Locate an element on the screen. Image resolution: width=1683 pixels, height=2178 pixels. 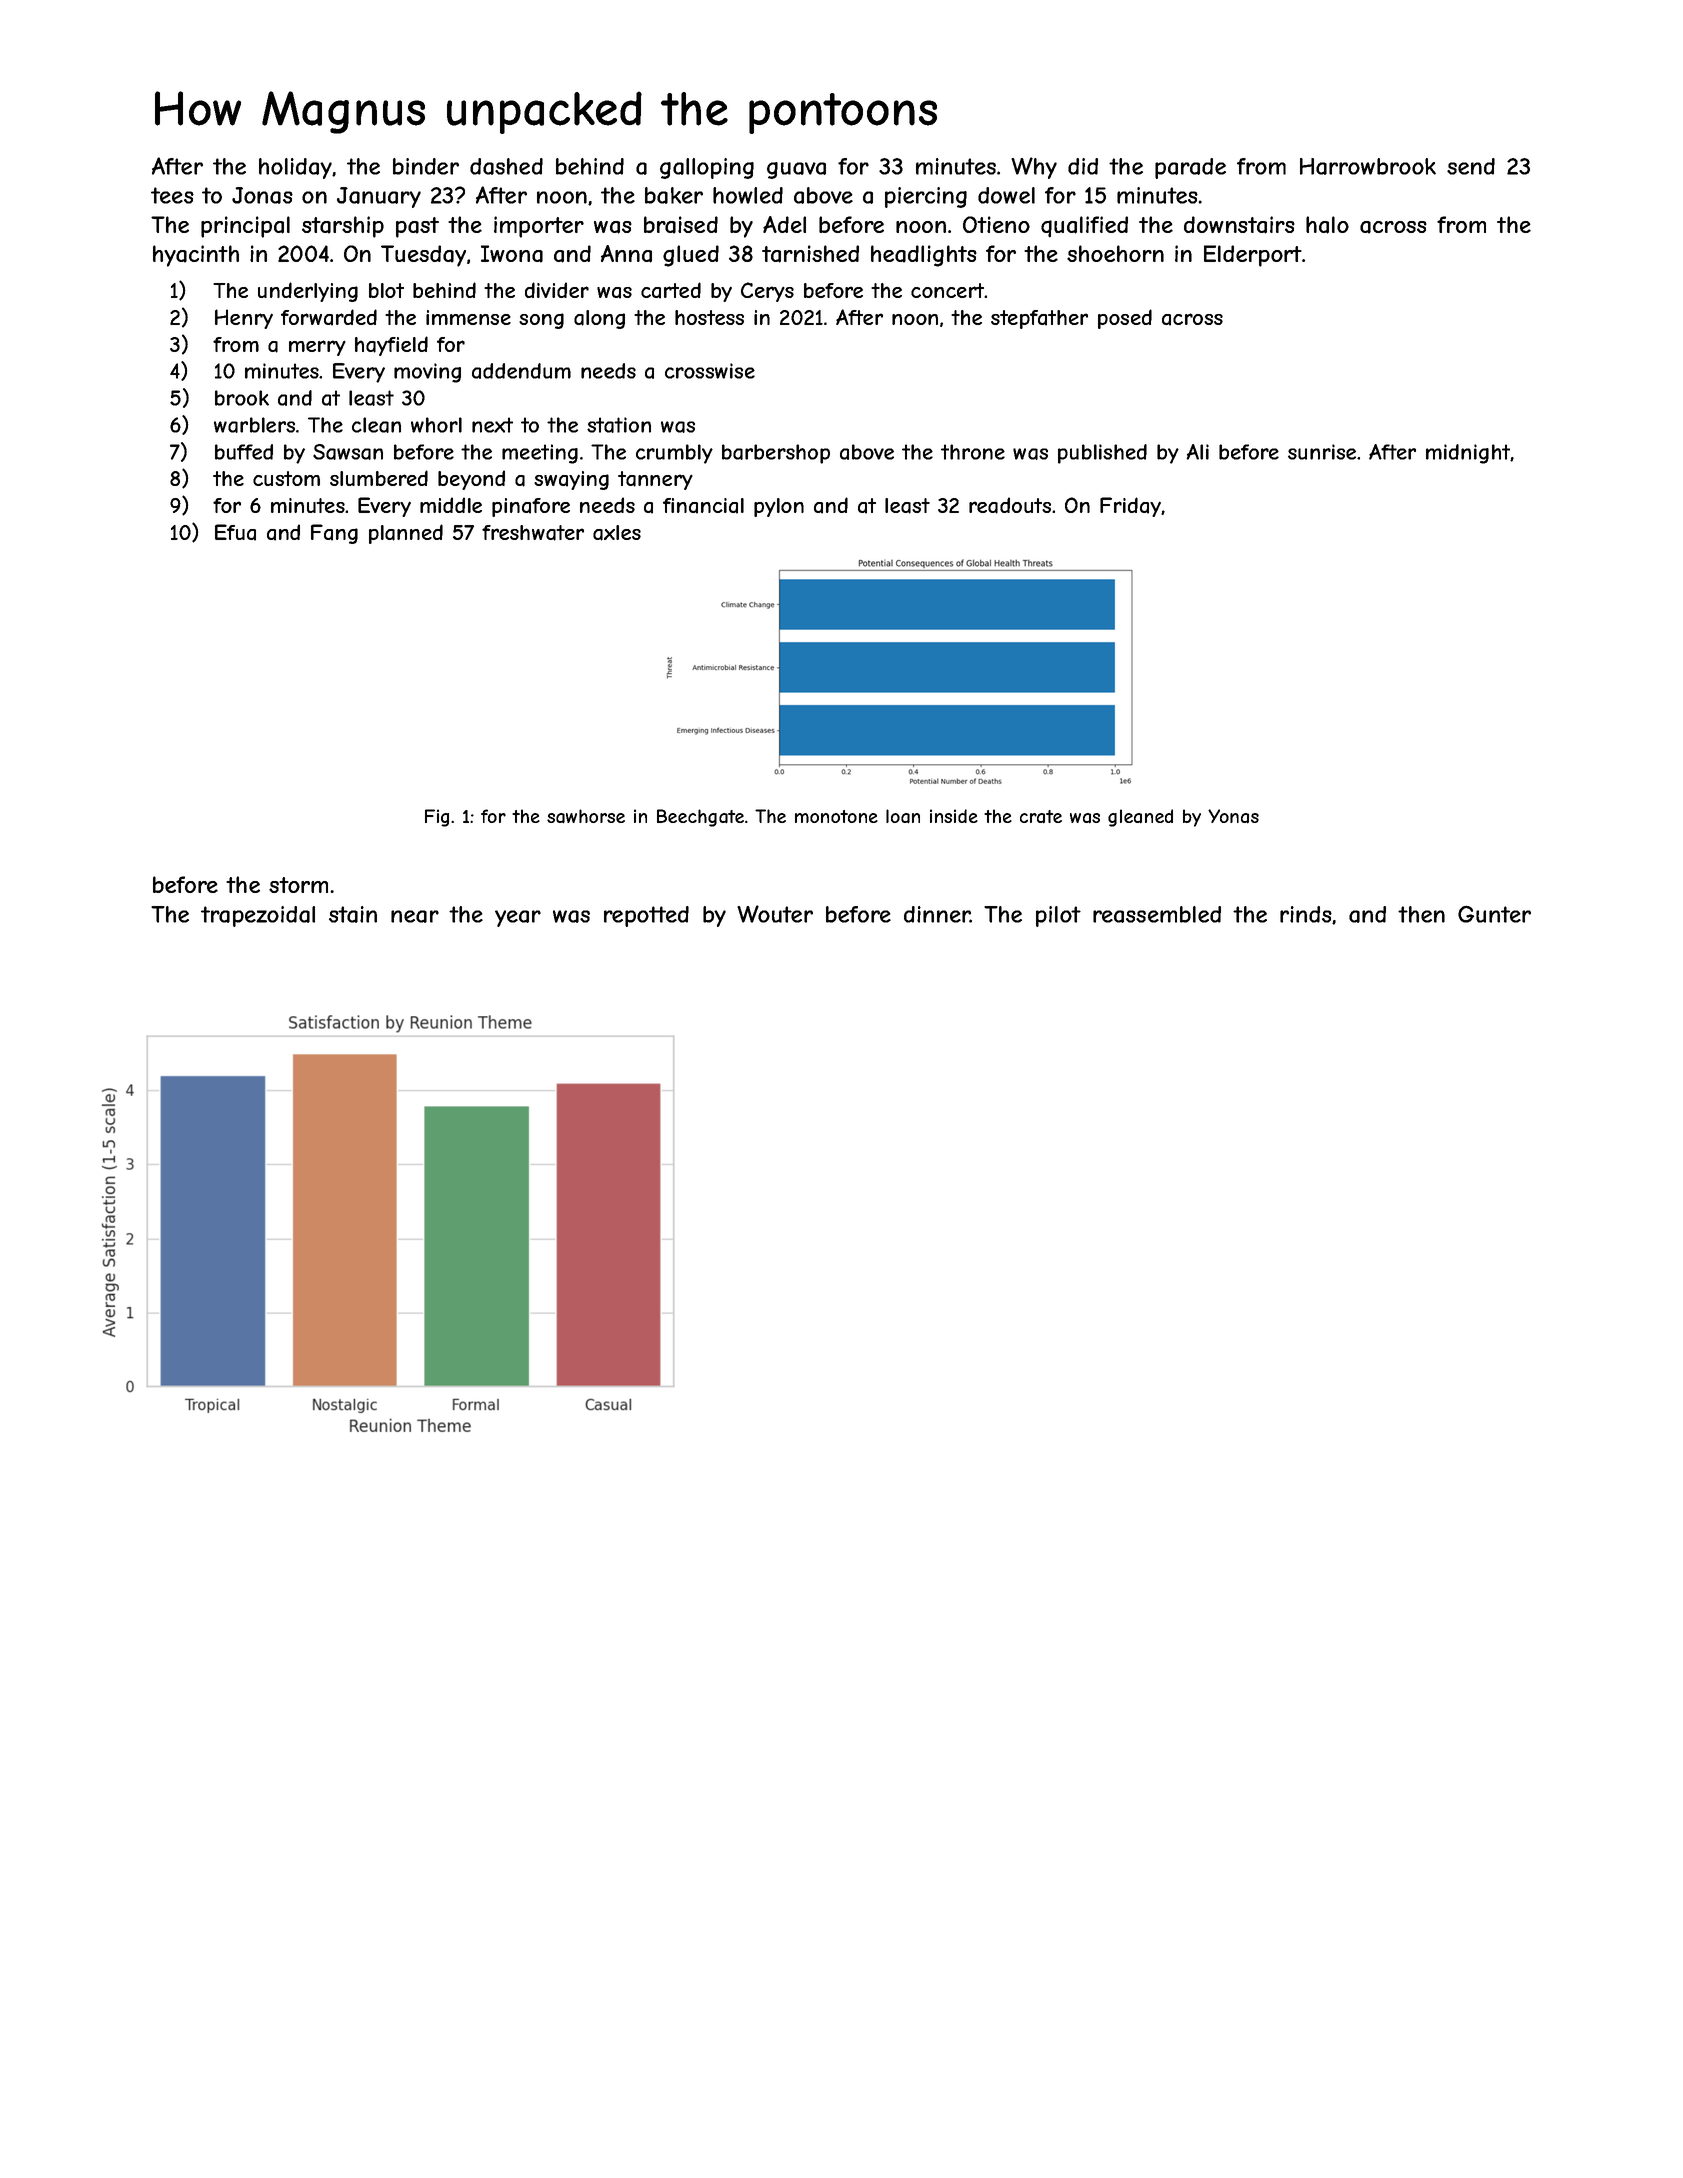
midnight is located at coordinates (1468, 454).
